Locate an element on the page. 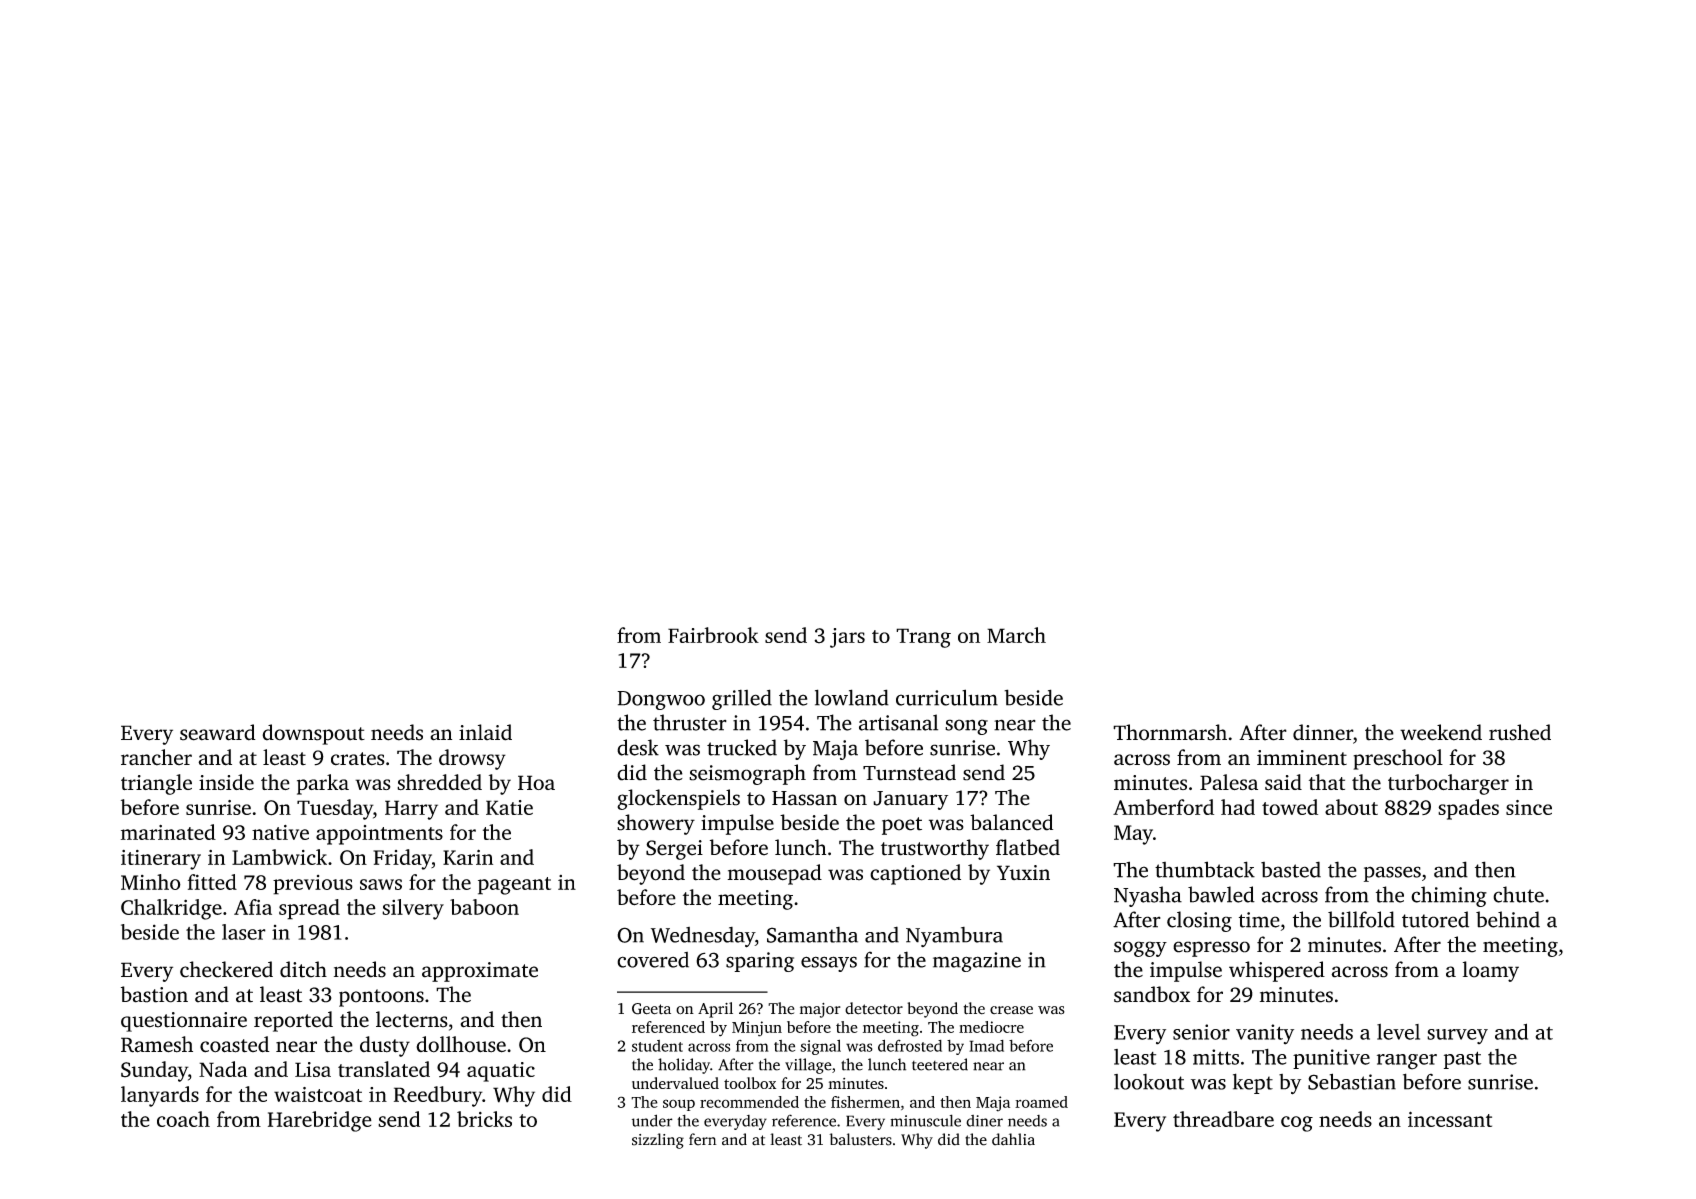 The image size is (1696, 1199). waistcoat is located at coordinates (318, 1094).
